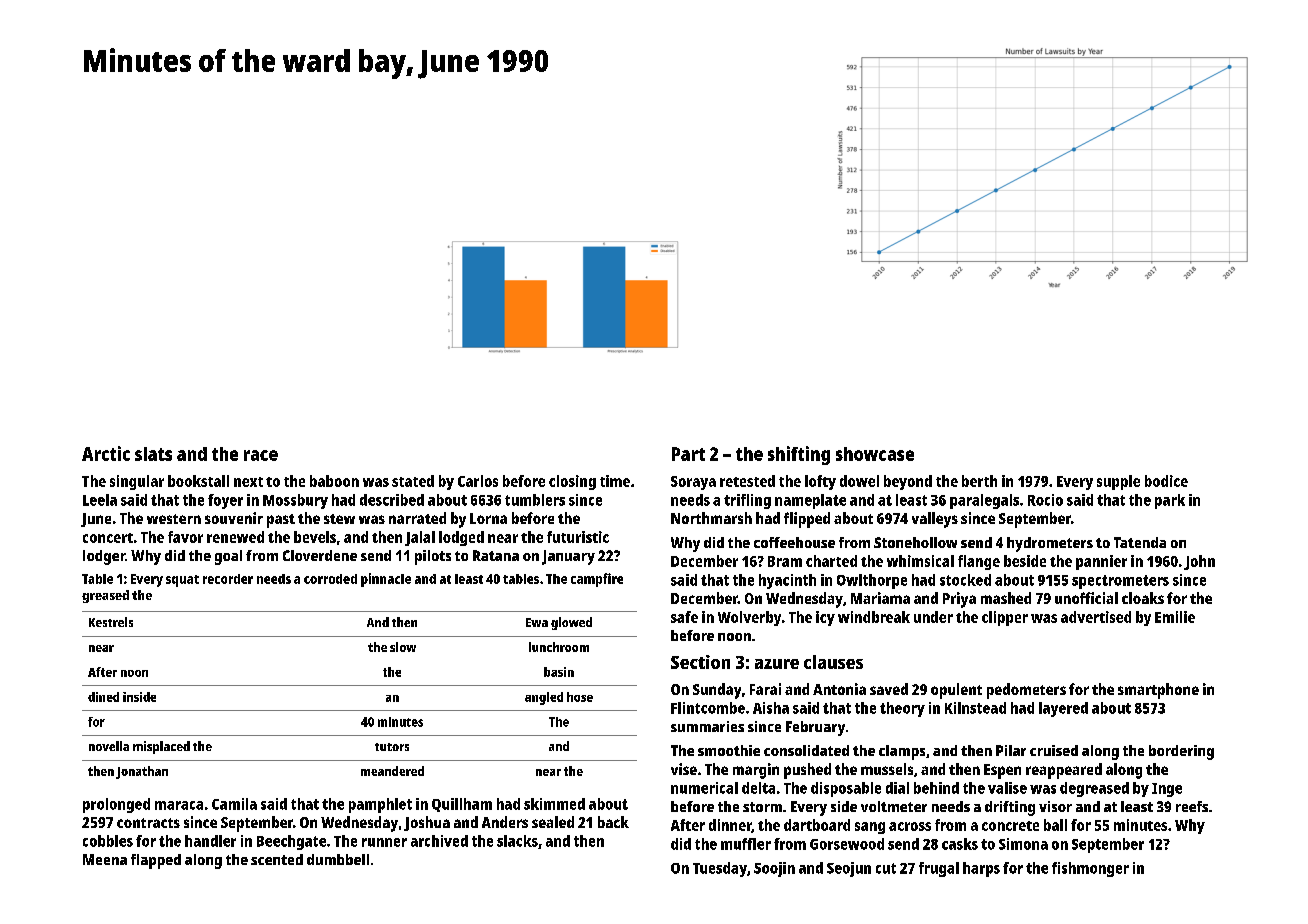 Image resolution: width=1308 pixels, height=924 pixels. I want to click on vise, so click(684, 769).
